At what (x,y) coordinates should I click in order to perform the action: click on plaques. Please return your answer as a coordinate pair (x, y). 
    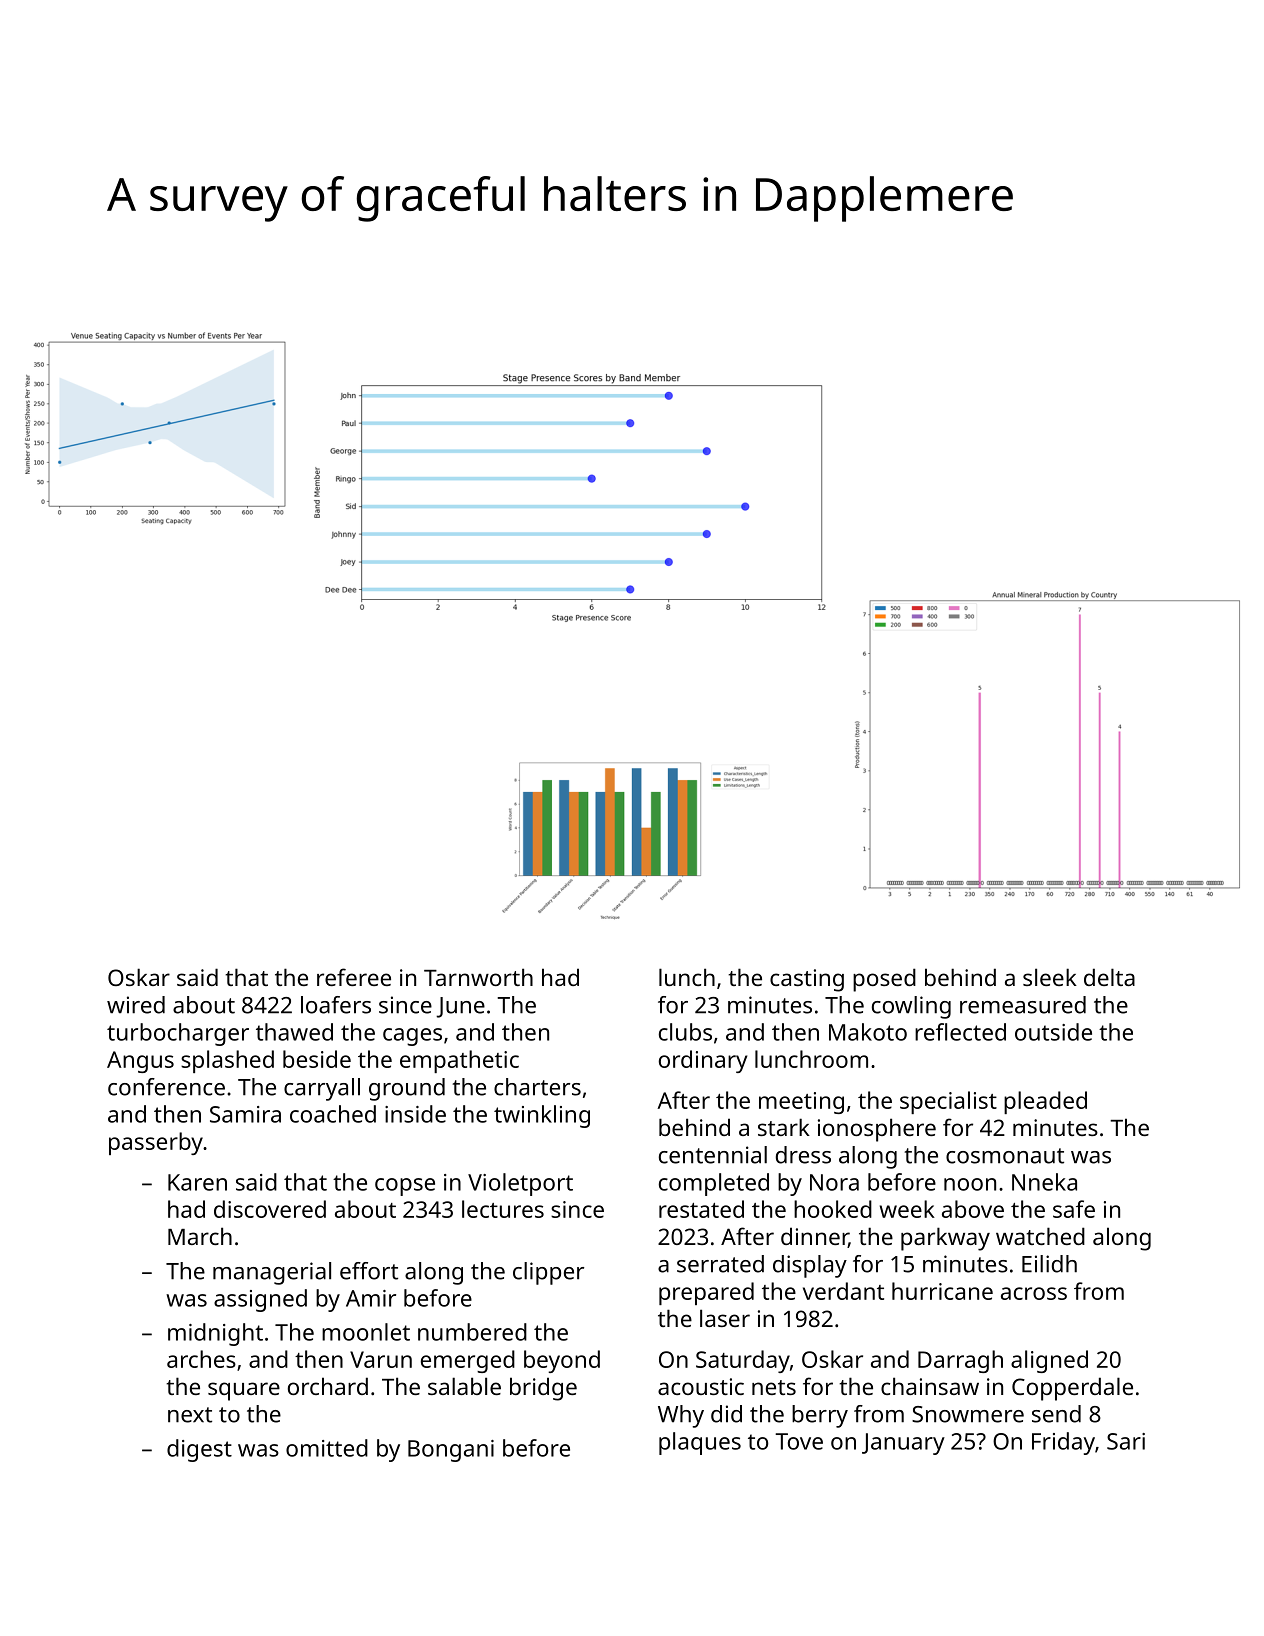
    Looking at the image, I should click on (700, 1443).
